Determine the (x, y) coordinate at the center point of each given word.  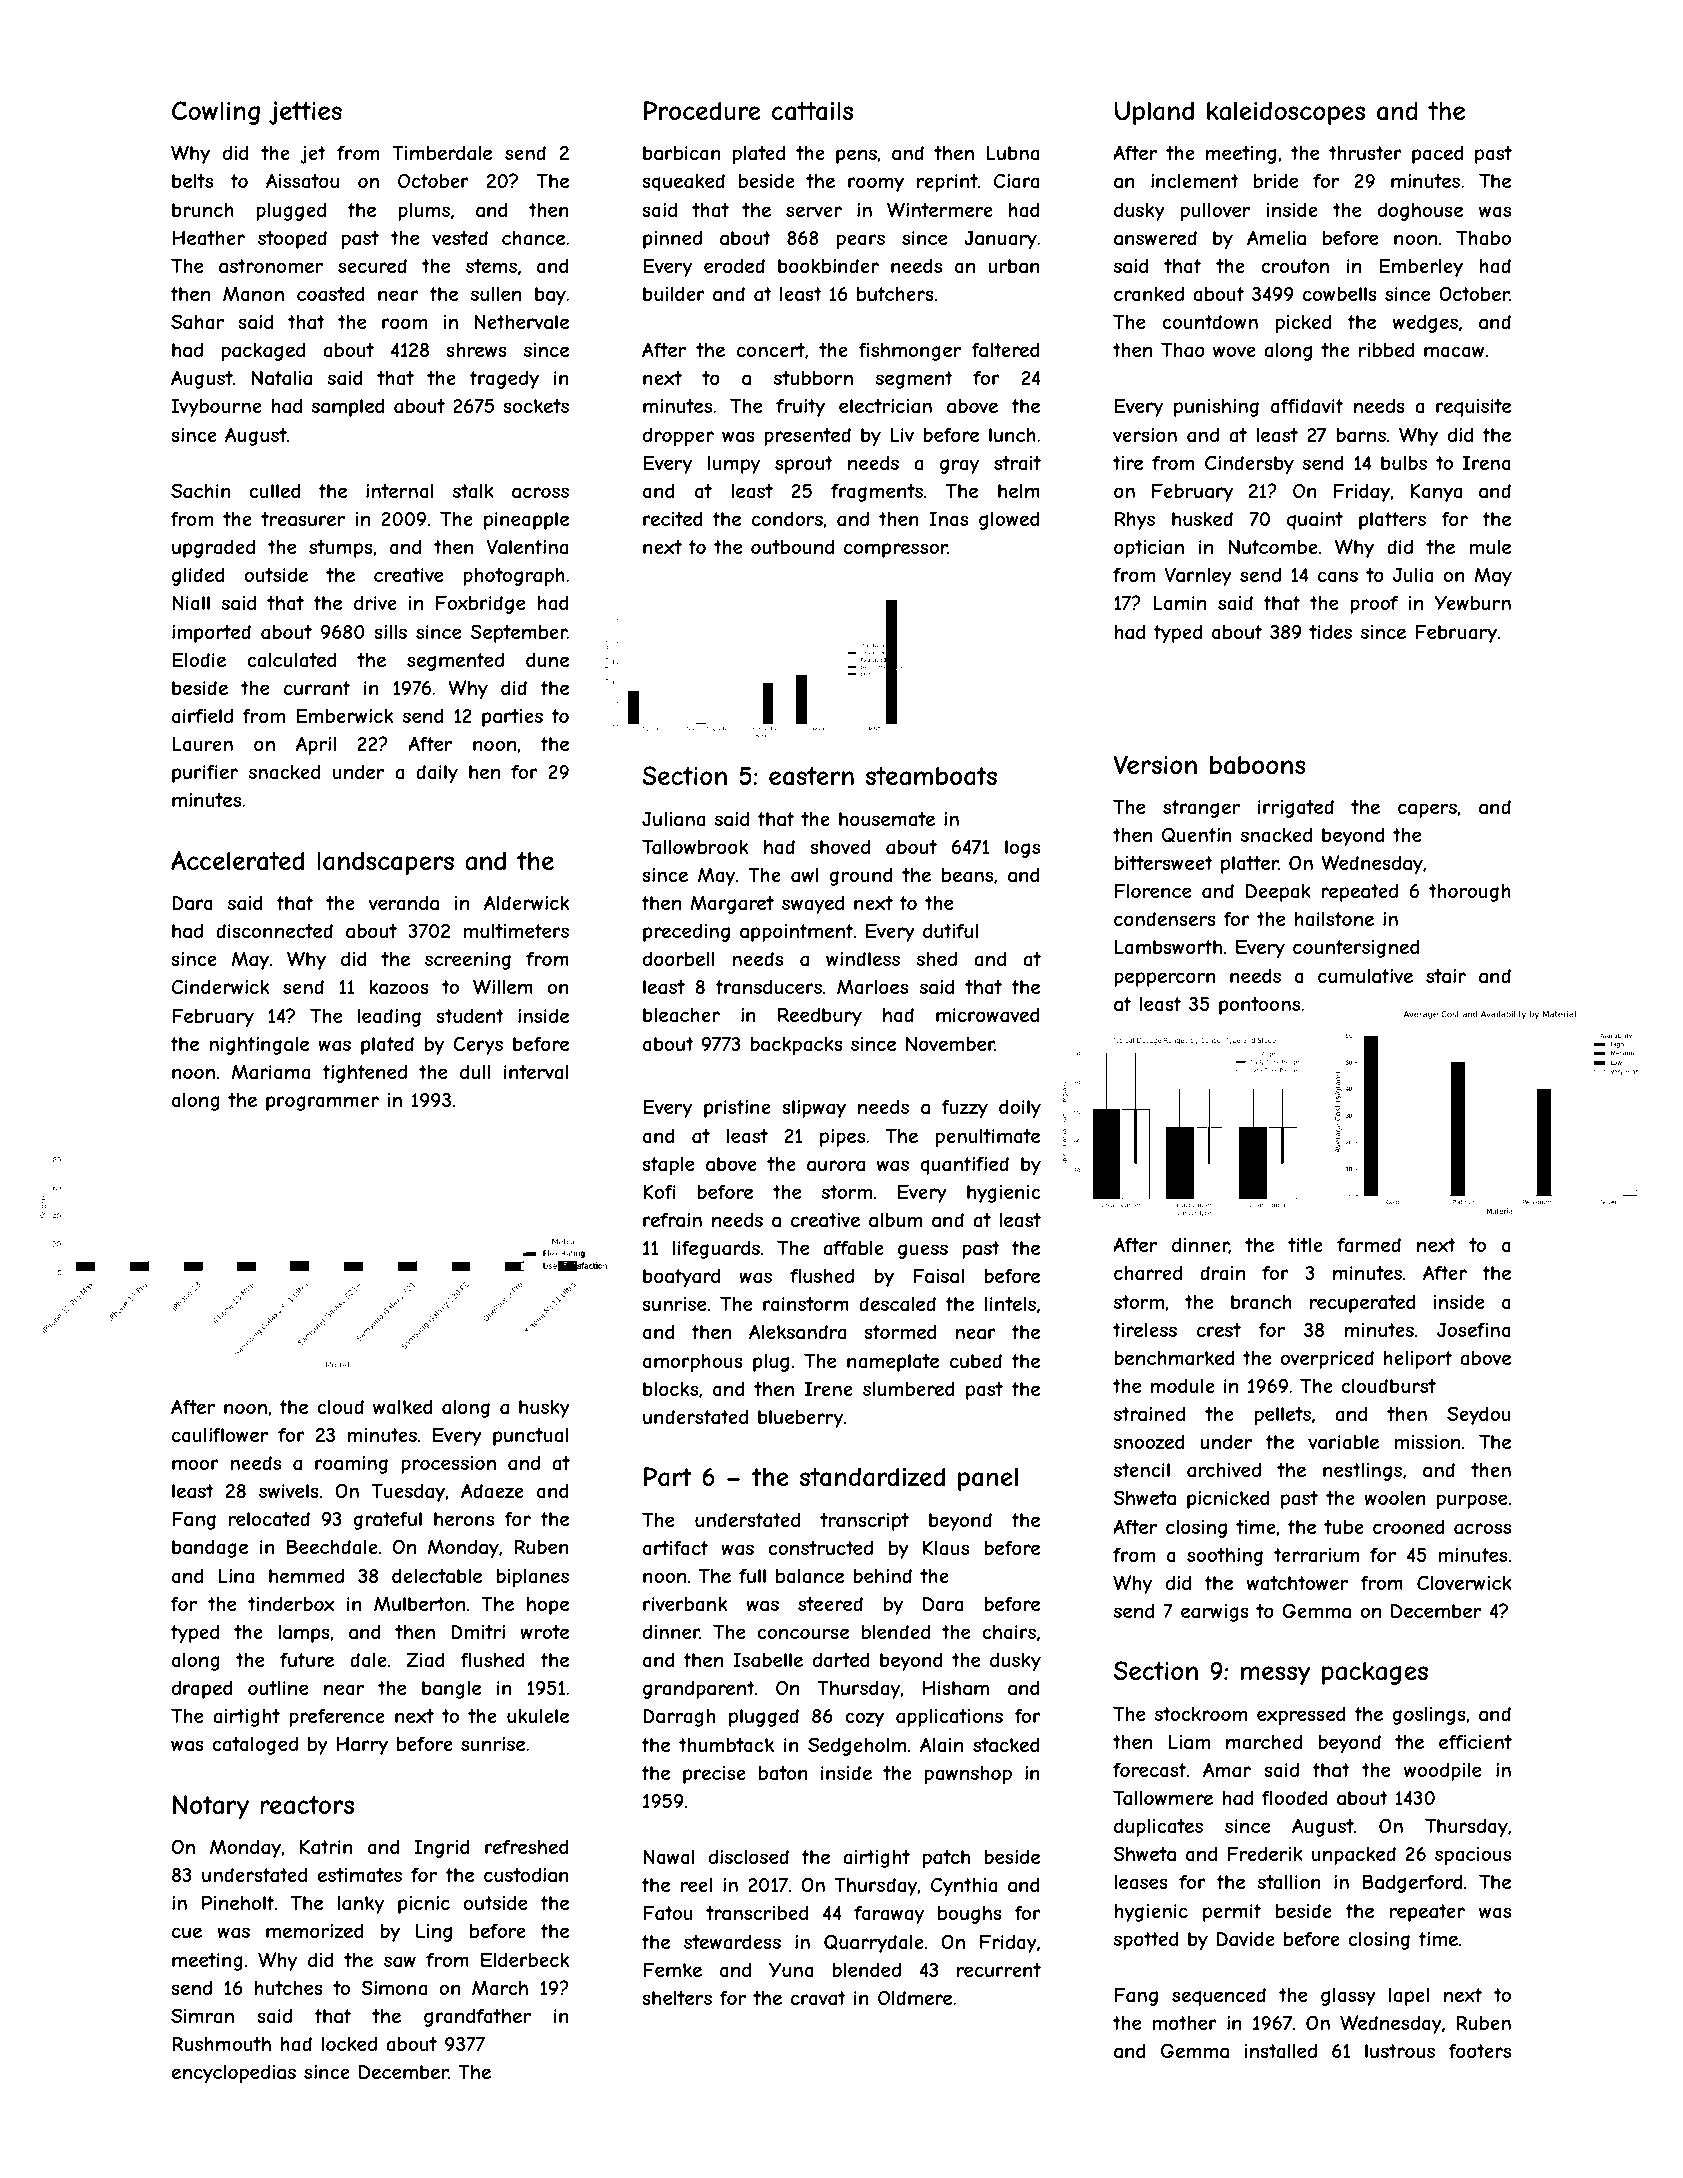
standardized (872, 1477)
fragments (877, 493)
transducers (768, 987)
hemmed (306, 1576)
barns (1361, 435)
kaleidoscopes (1286, 113)
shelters (677, 1998)
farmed (1369, 1244)
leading (389, 1017)
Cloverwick (1464, 1582)
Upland (1154, 113)
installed (1280, 2051)
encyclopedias (234, 2074)
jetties (305, 113)
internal (400, 491)
